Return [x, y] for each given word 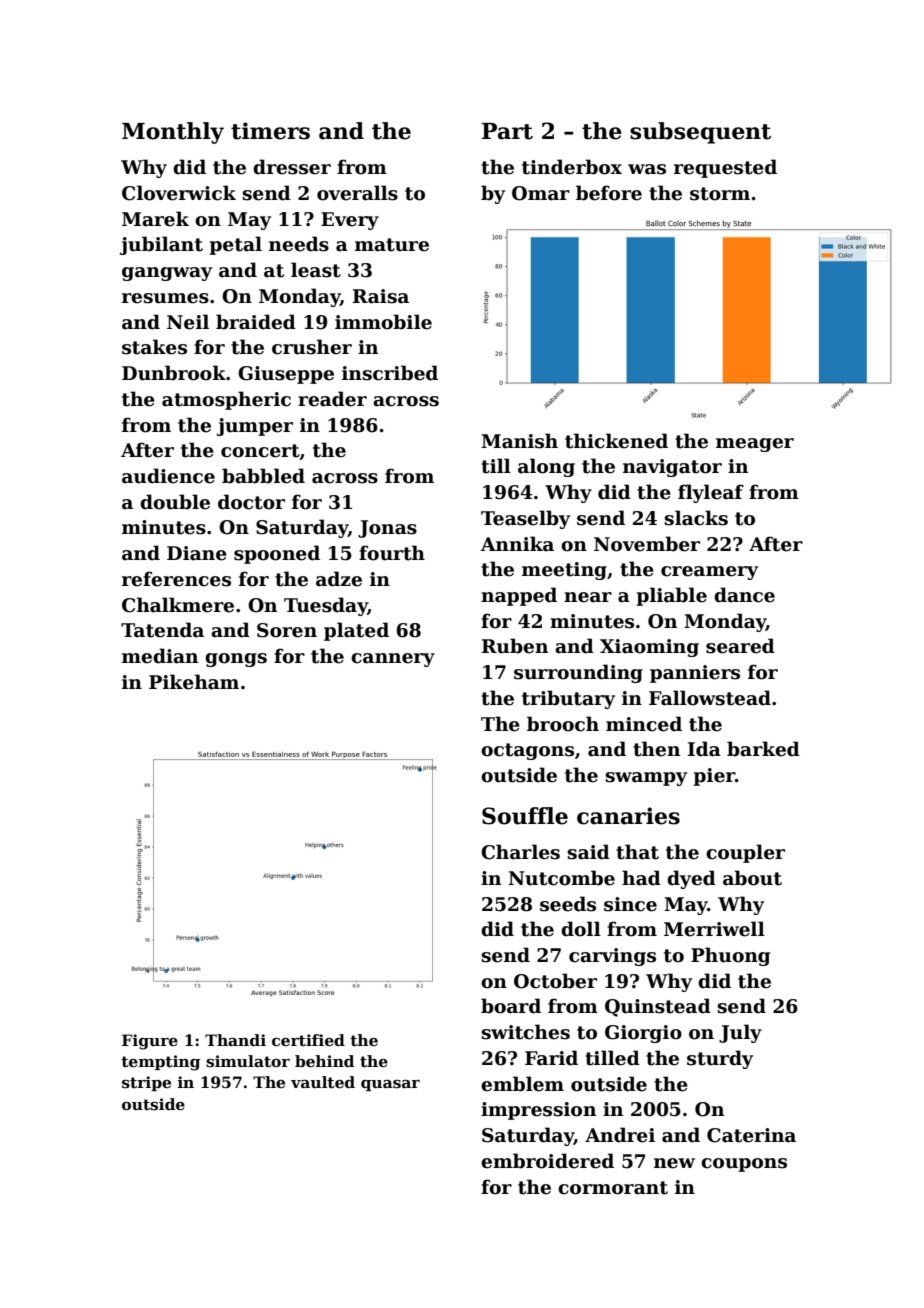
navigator [672, 468]
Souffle [525, 816]
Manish [519, 441]
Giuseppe [286, 375]
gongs [236, 660]
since [630, 904]
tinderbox [572, 167]
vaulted [323, 1082]
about [752, 878]
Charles [520, 852]
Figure [150, 1042]
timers [270, 131]
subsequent [700, 133]
